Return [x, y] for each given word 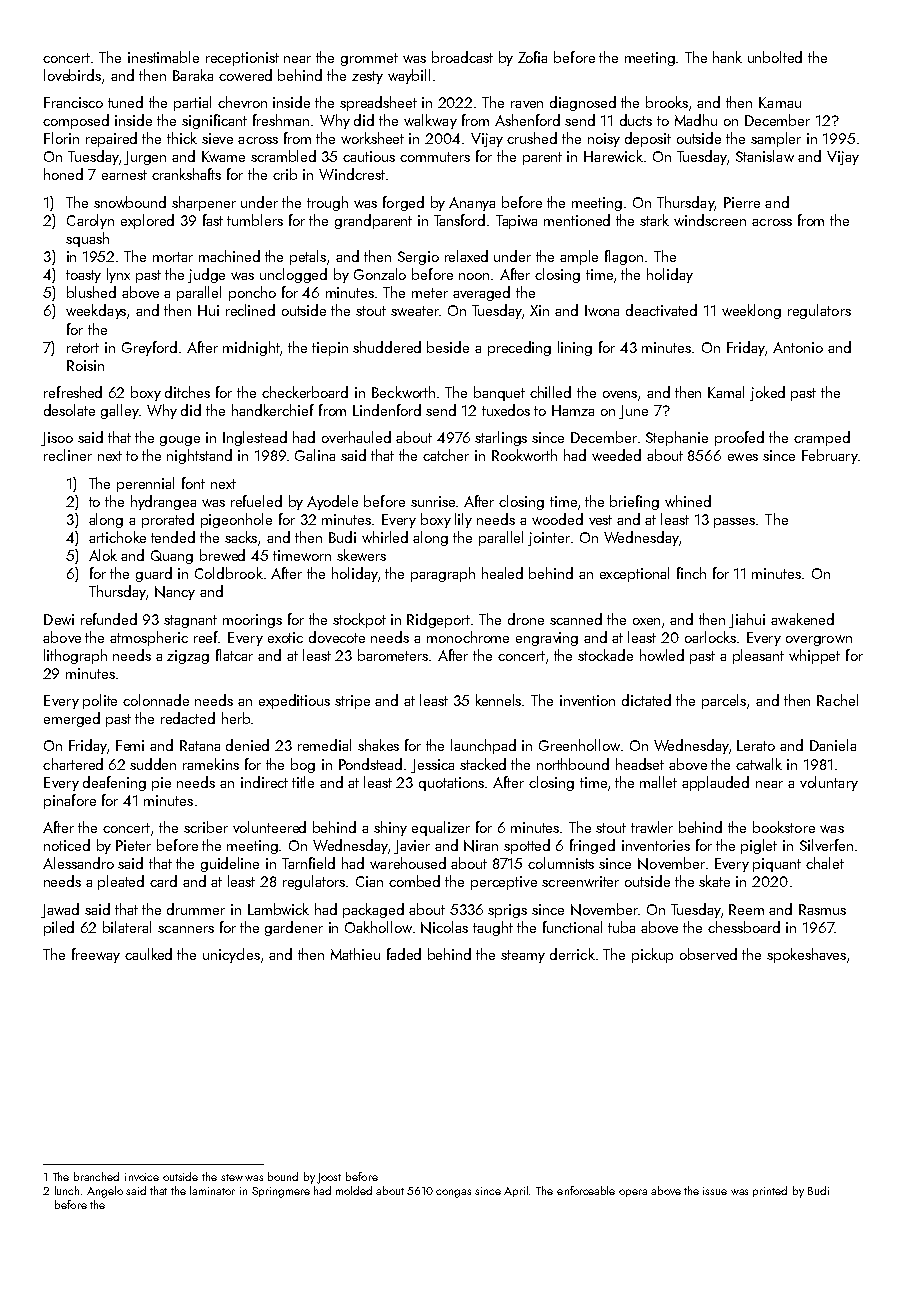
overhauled [356, 437]
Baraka [193, 75]
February [830, 456]
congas [453, 1193]
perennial [145, 484]
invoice [142, 1177]
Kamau [780, 102]
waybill [409, 76]
